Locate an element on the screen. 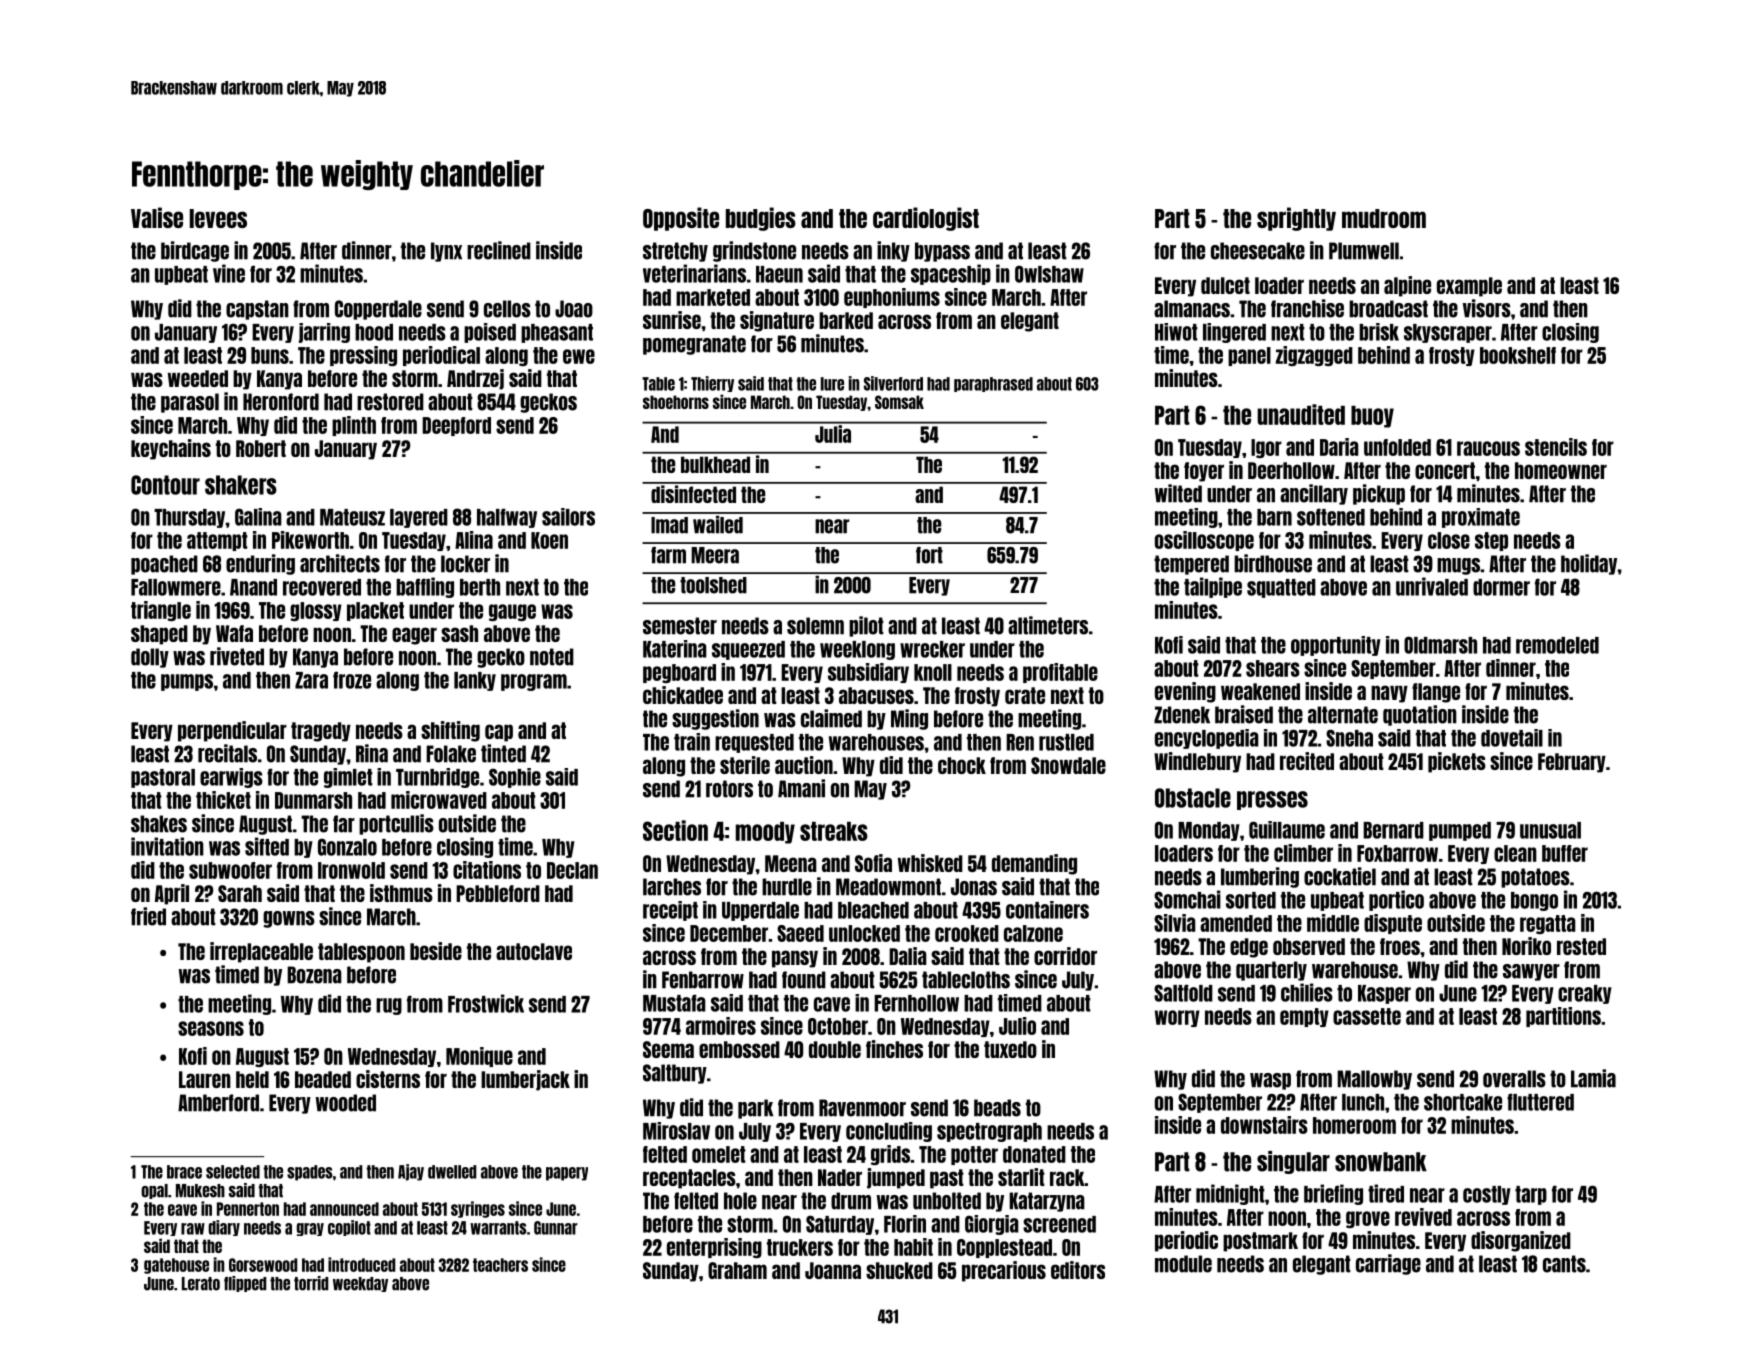  parasol is located at coordinates (190, 403).
